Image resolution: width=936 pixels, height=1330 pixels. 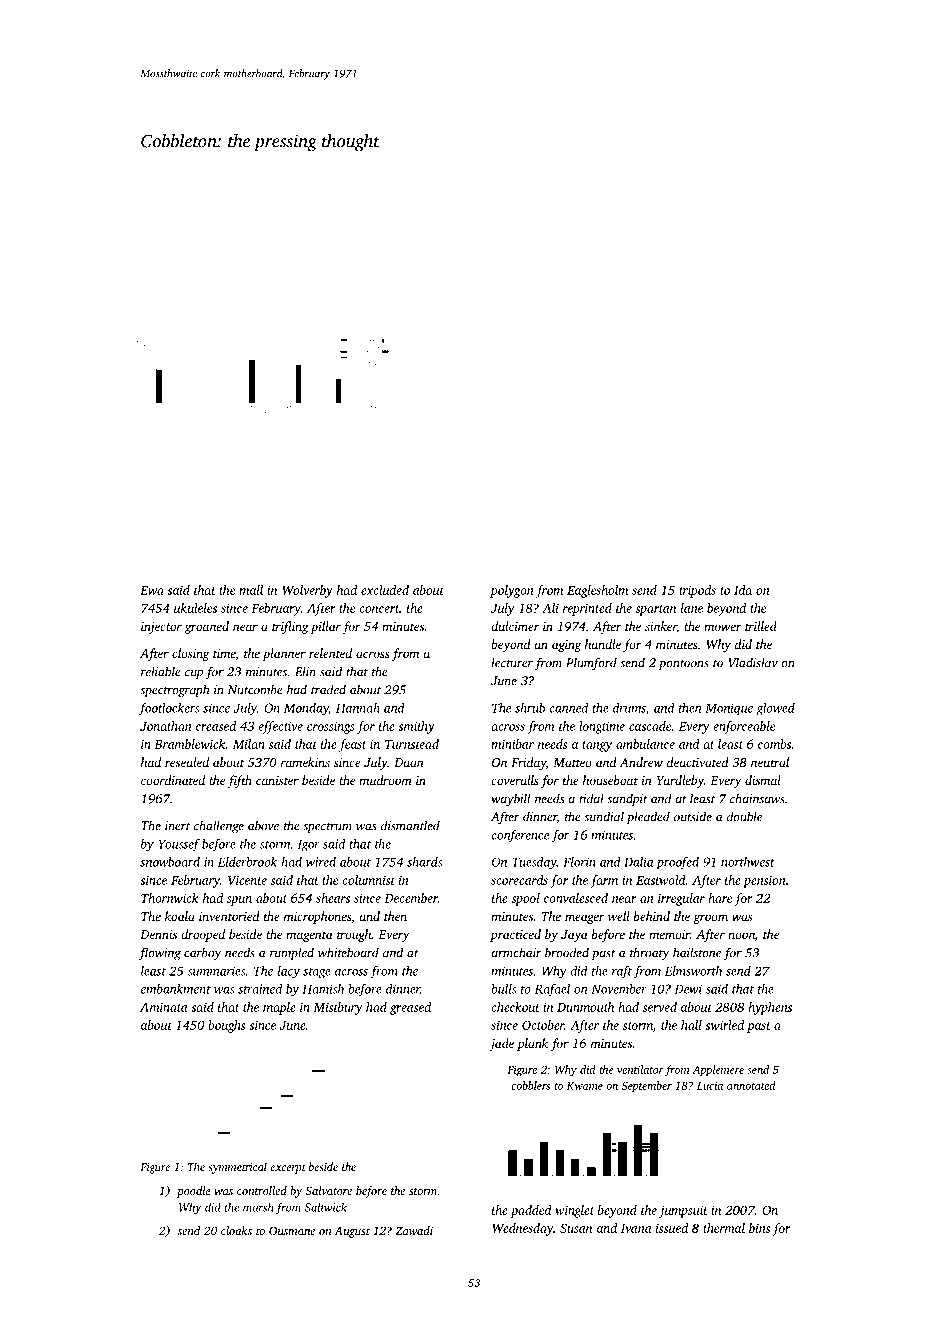 What do you see at coordinates (236, 1230) in the screenshot?
I see `cloaks` at bounding box center [236, 1230].
